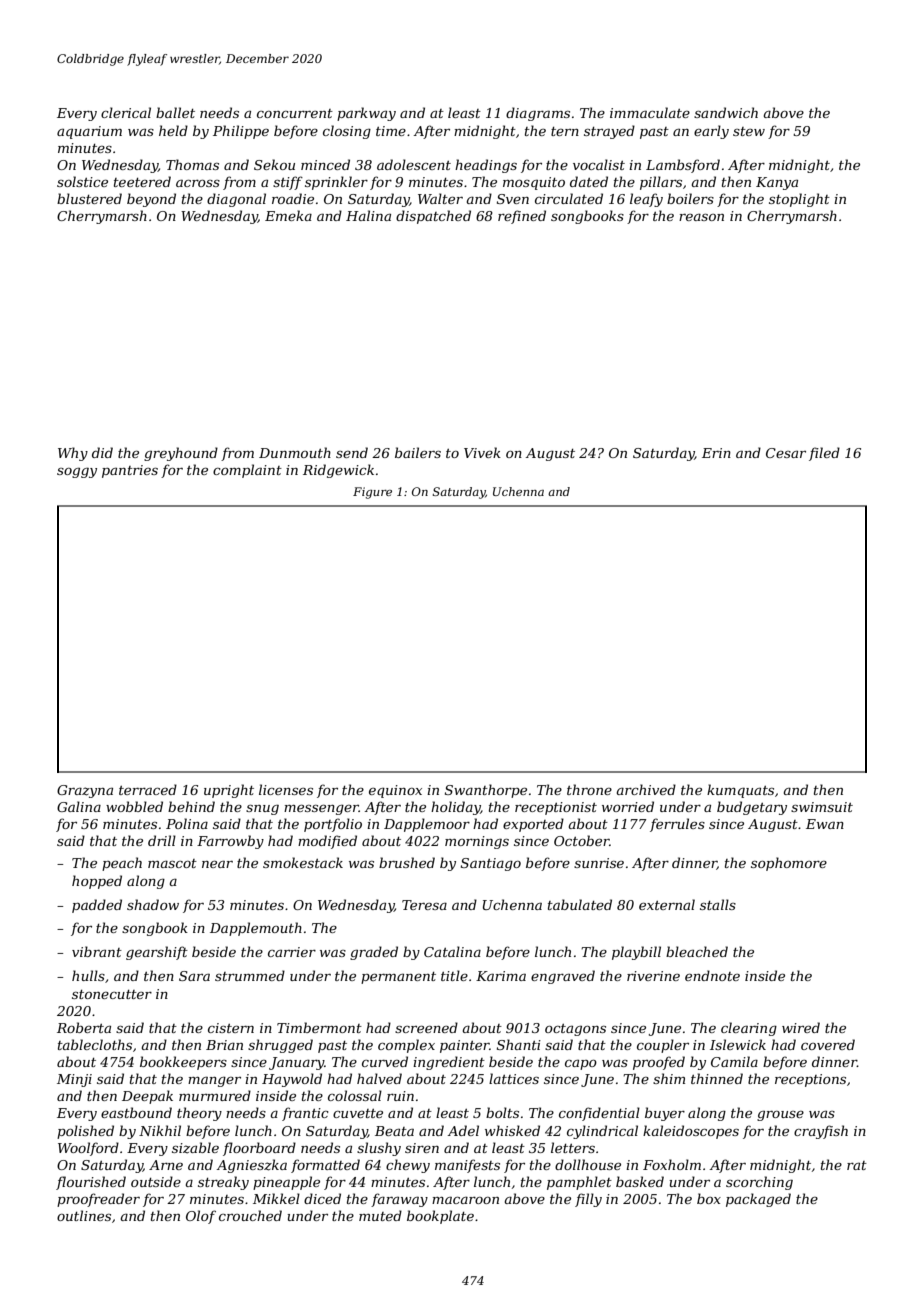 This screenshot has height=1308, width=924. I want to click on aquarium, so click(89, 132).
